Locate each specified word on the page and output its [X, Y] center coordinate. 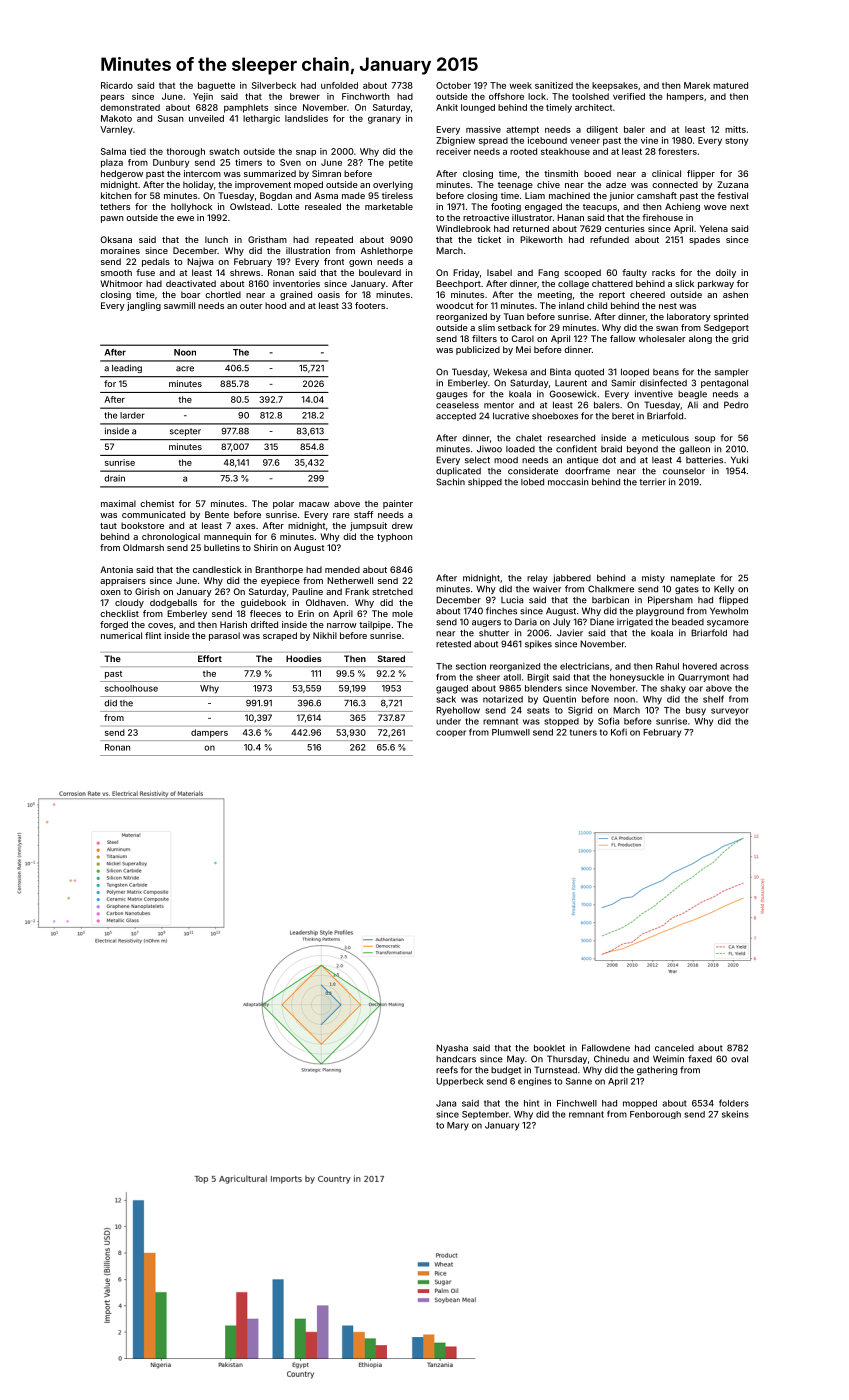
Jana [446, 1103]
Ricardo [117, 85]
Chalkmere [611, 589]
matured [730, 85]
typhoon [395, 537]
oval [739, 1059]
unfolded [339, 85]
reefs [447, 1070]
